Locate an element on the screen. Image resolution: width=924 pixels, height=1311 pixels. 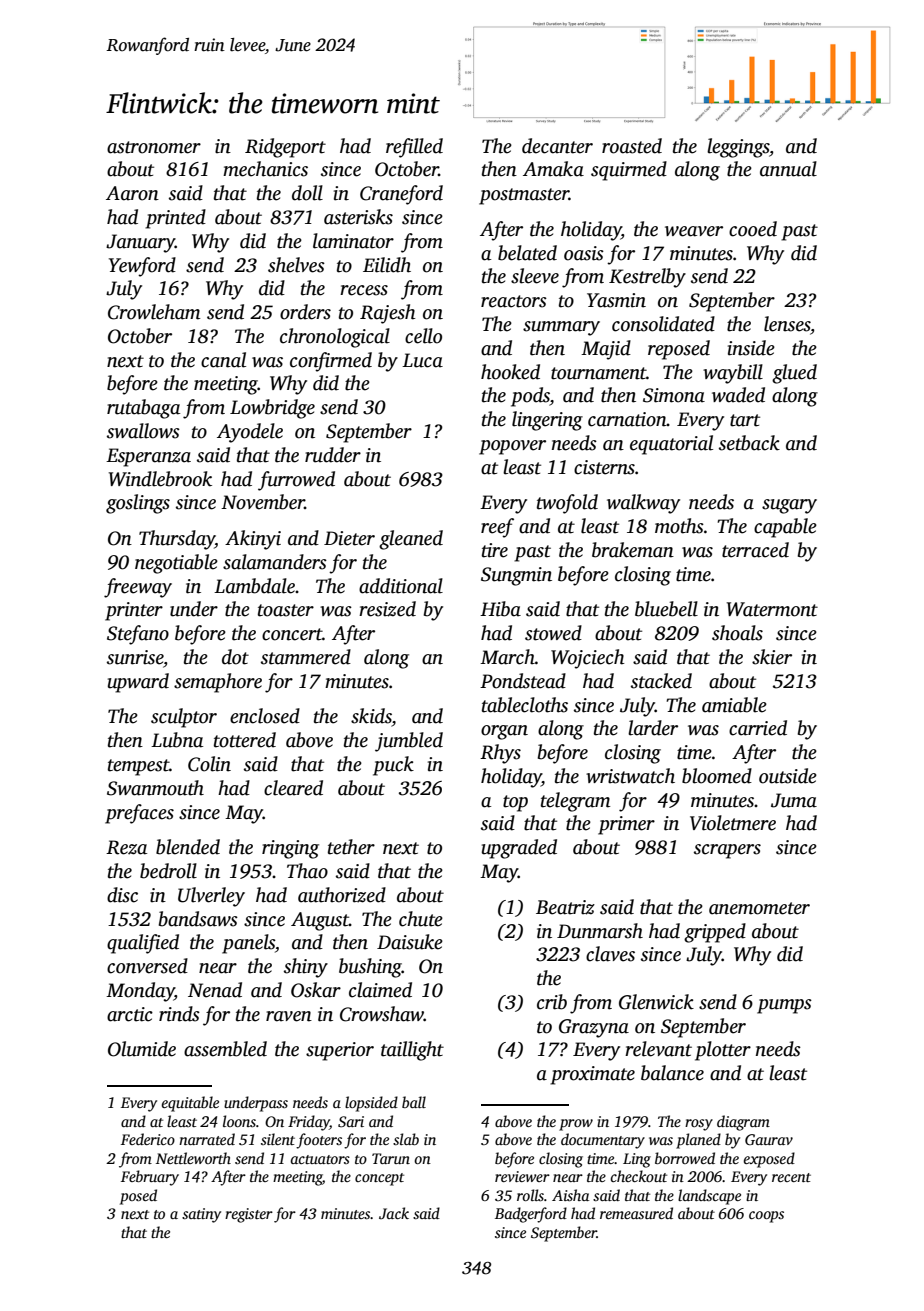
setback is located at coordinates (749, 443).
